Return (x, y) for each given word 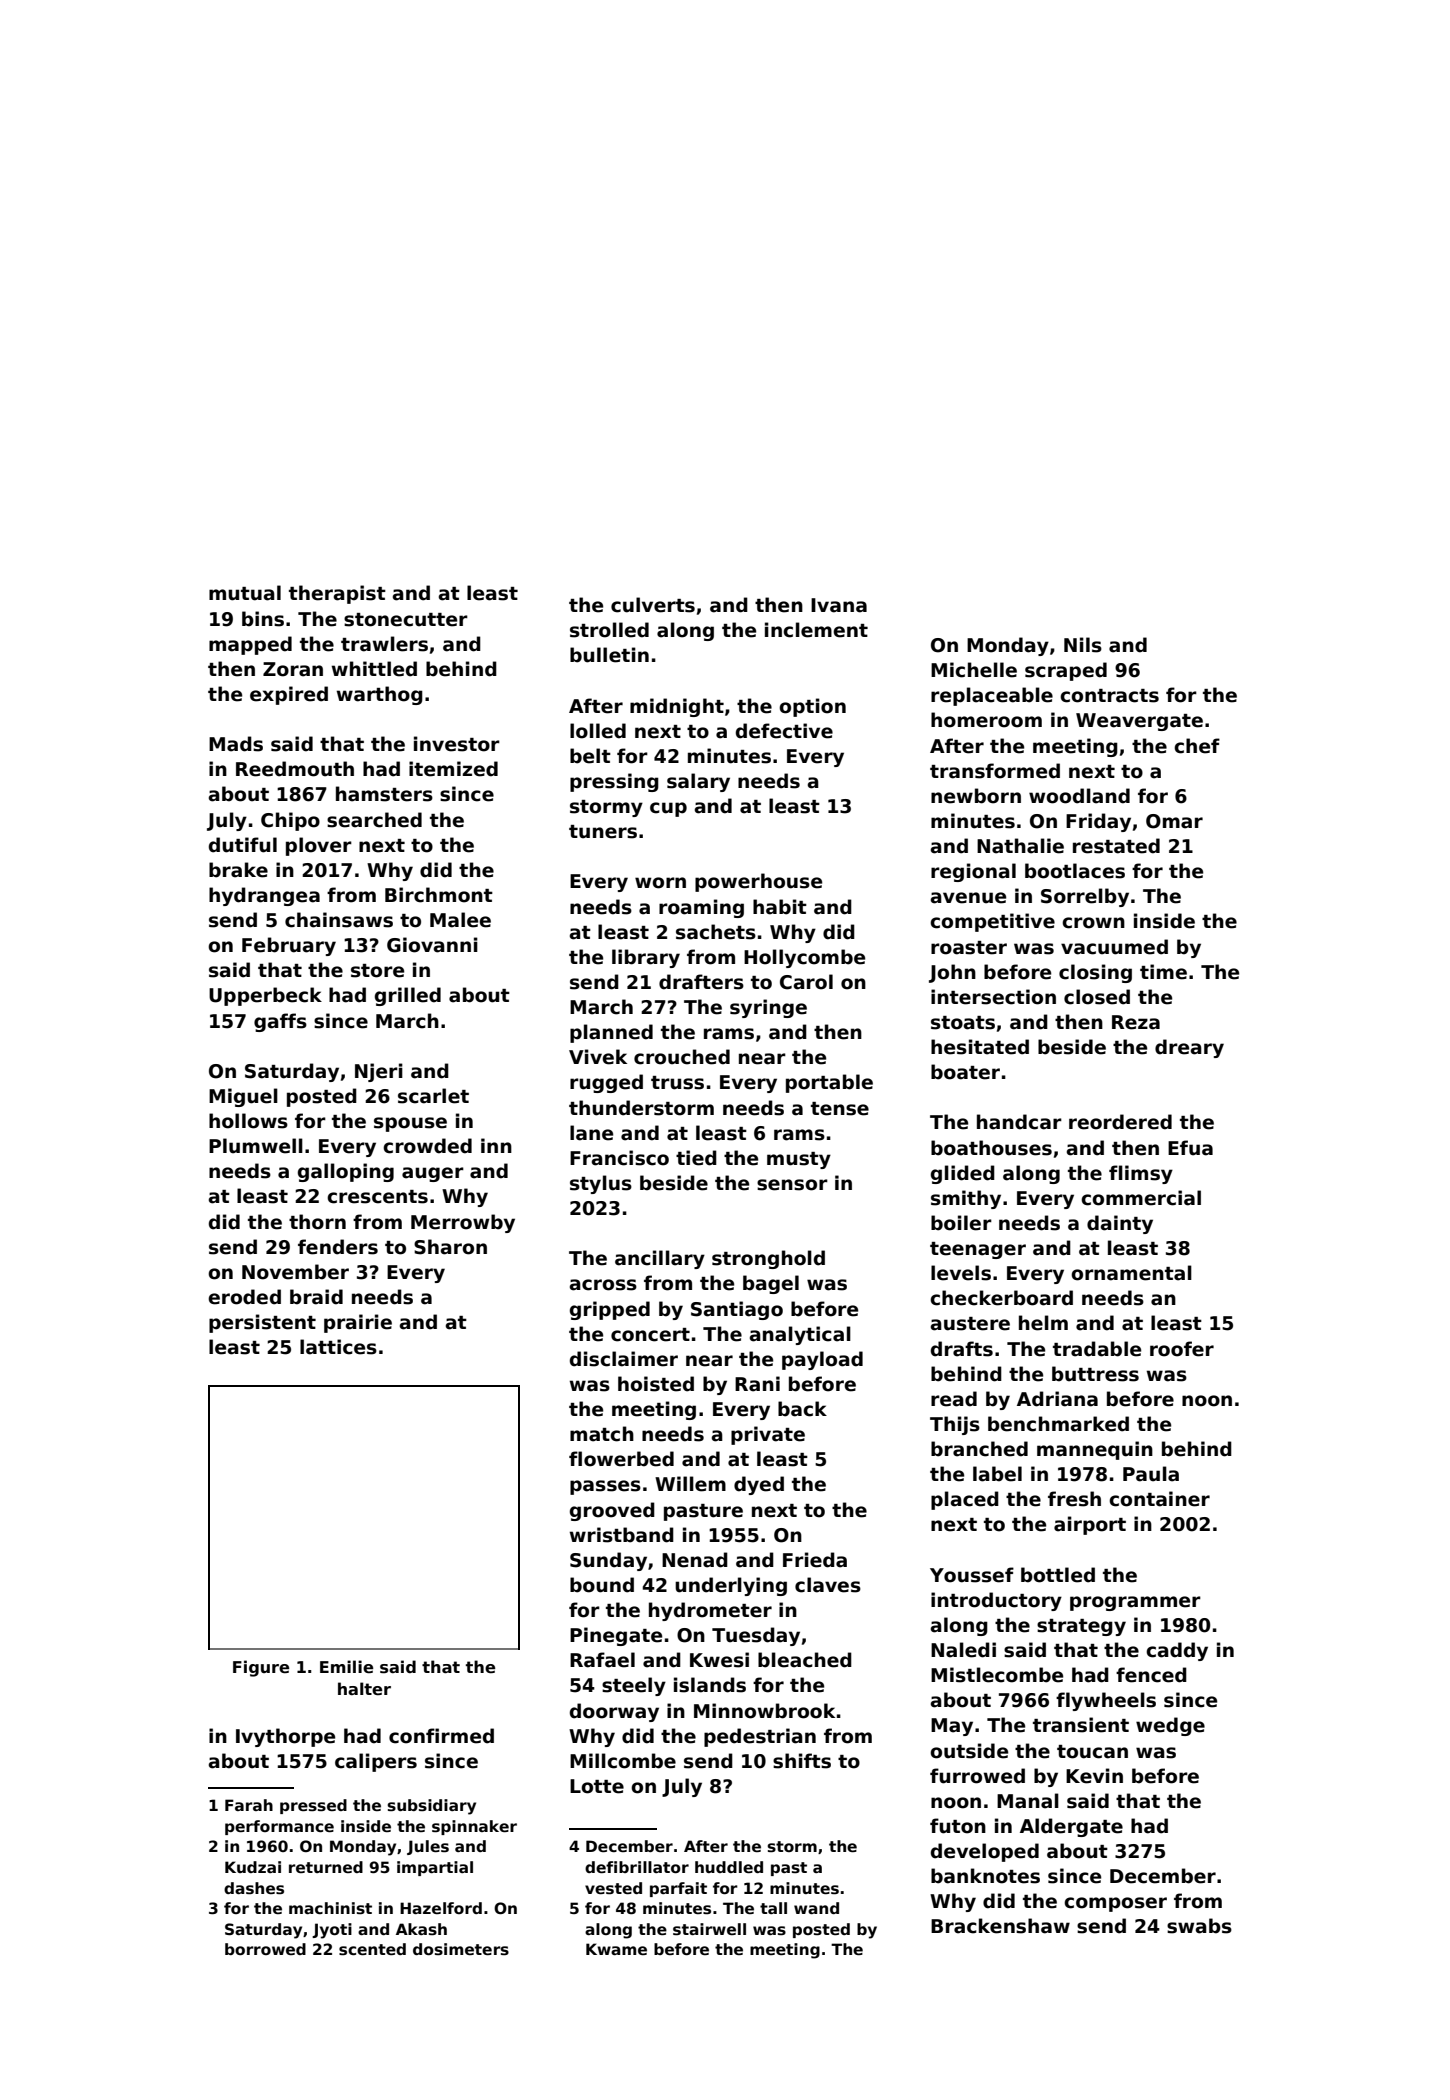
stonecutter (406, 620)
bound (602, 1585)
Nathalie (1020, 846)
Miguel (243, 1097)
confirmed (441, 1736)
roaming (701, 908)
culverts (653, 605)
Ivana (839, 605)
